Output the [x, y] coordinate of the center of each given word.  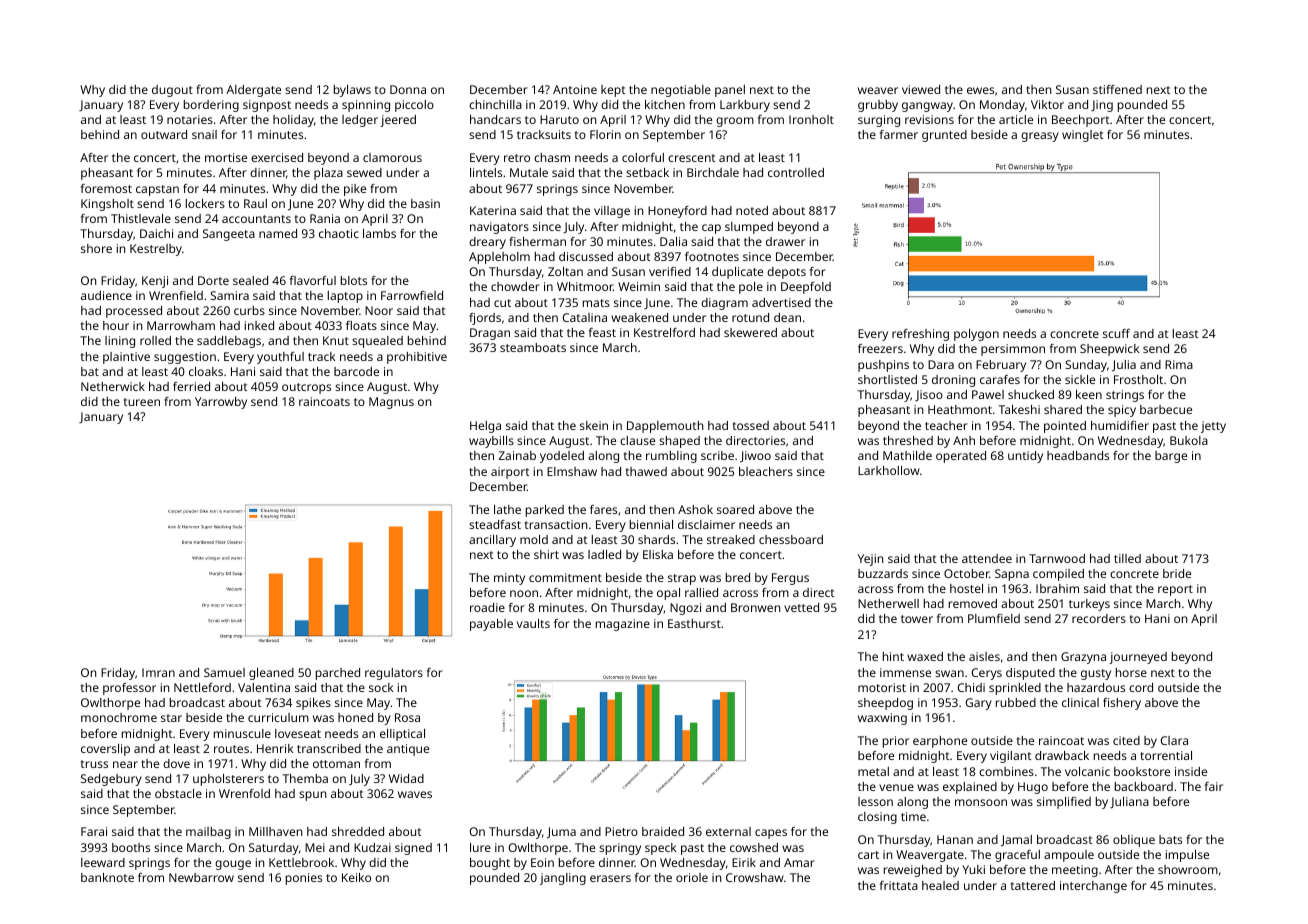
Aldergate [253, 91]
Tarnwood [1057, 558]
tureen [142, 402]
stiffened [1117, 89]
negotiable [681, 91]
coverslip [105, 750]
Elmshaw [572, 471]
